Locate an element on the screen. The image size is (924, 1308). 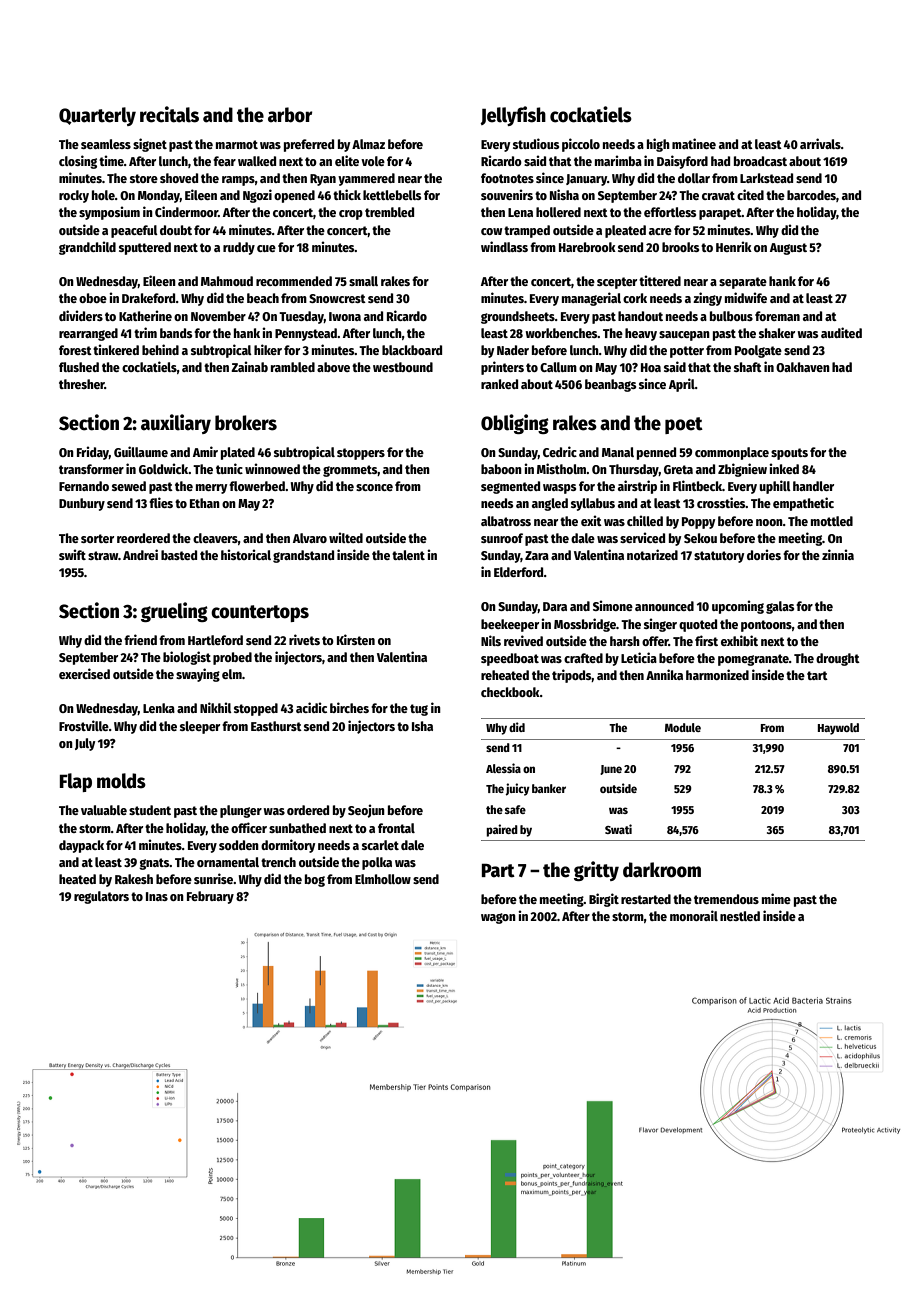
fear is located at coordinates (224, 161).
